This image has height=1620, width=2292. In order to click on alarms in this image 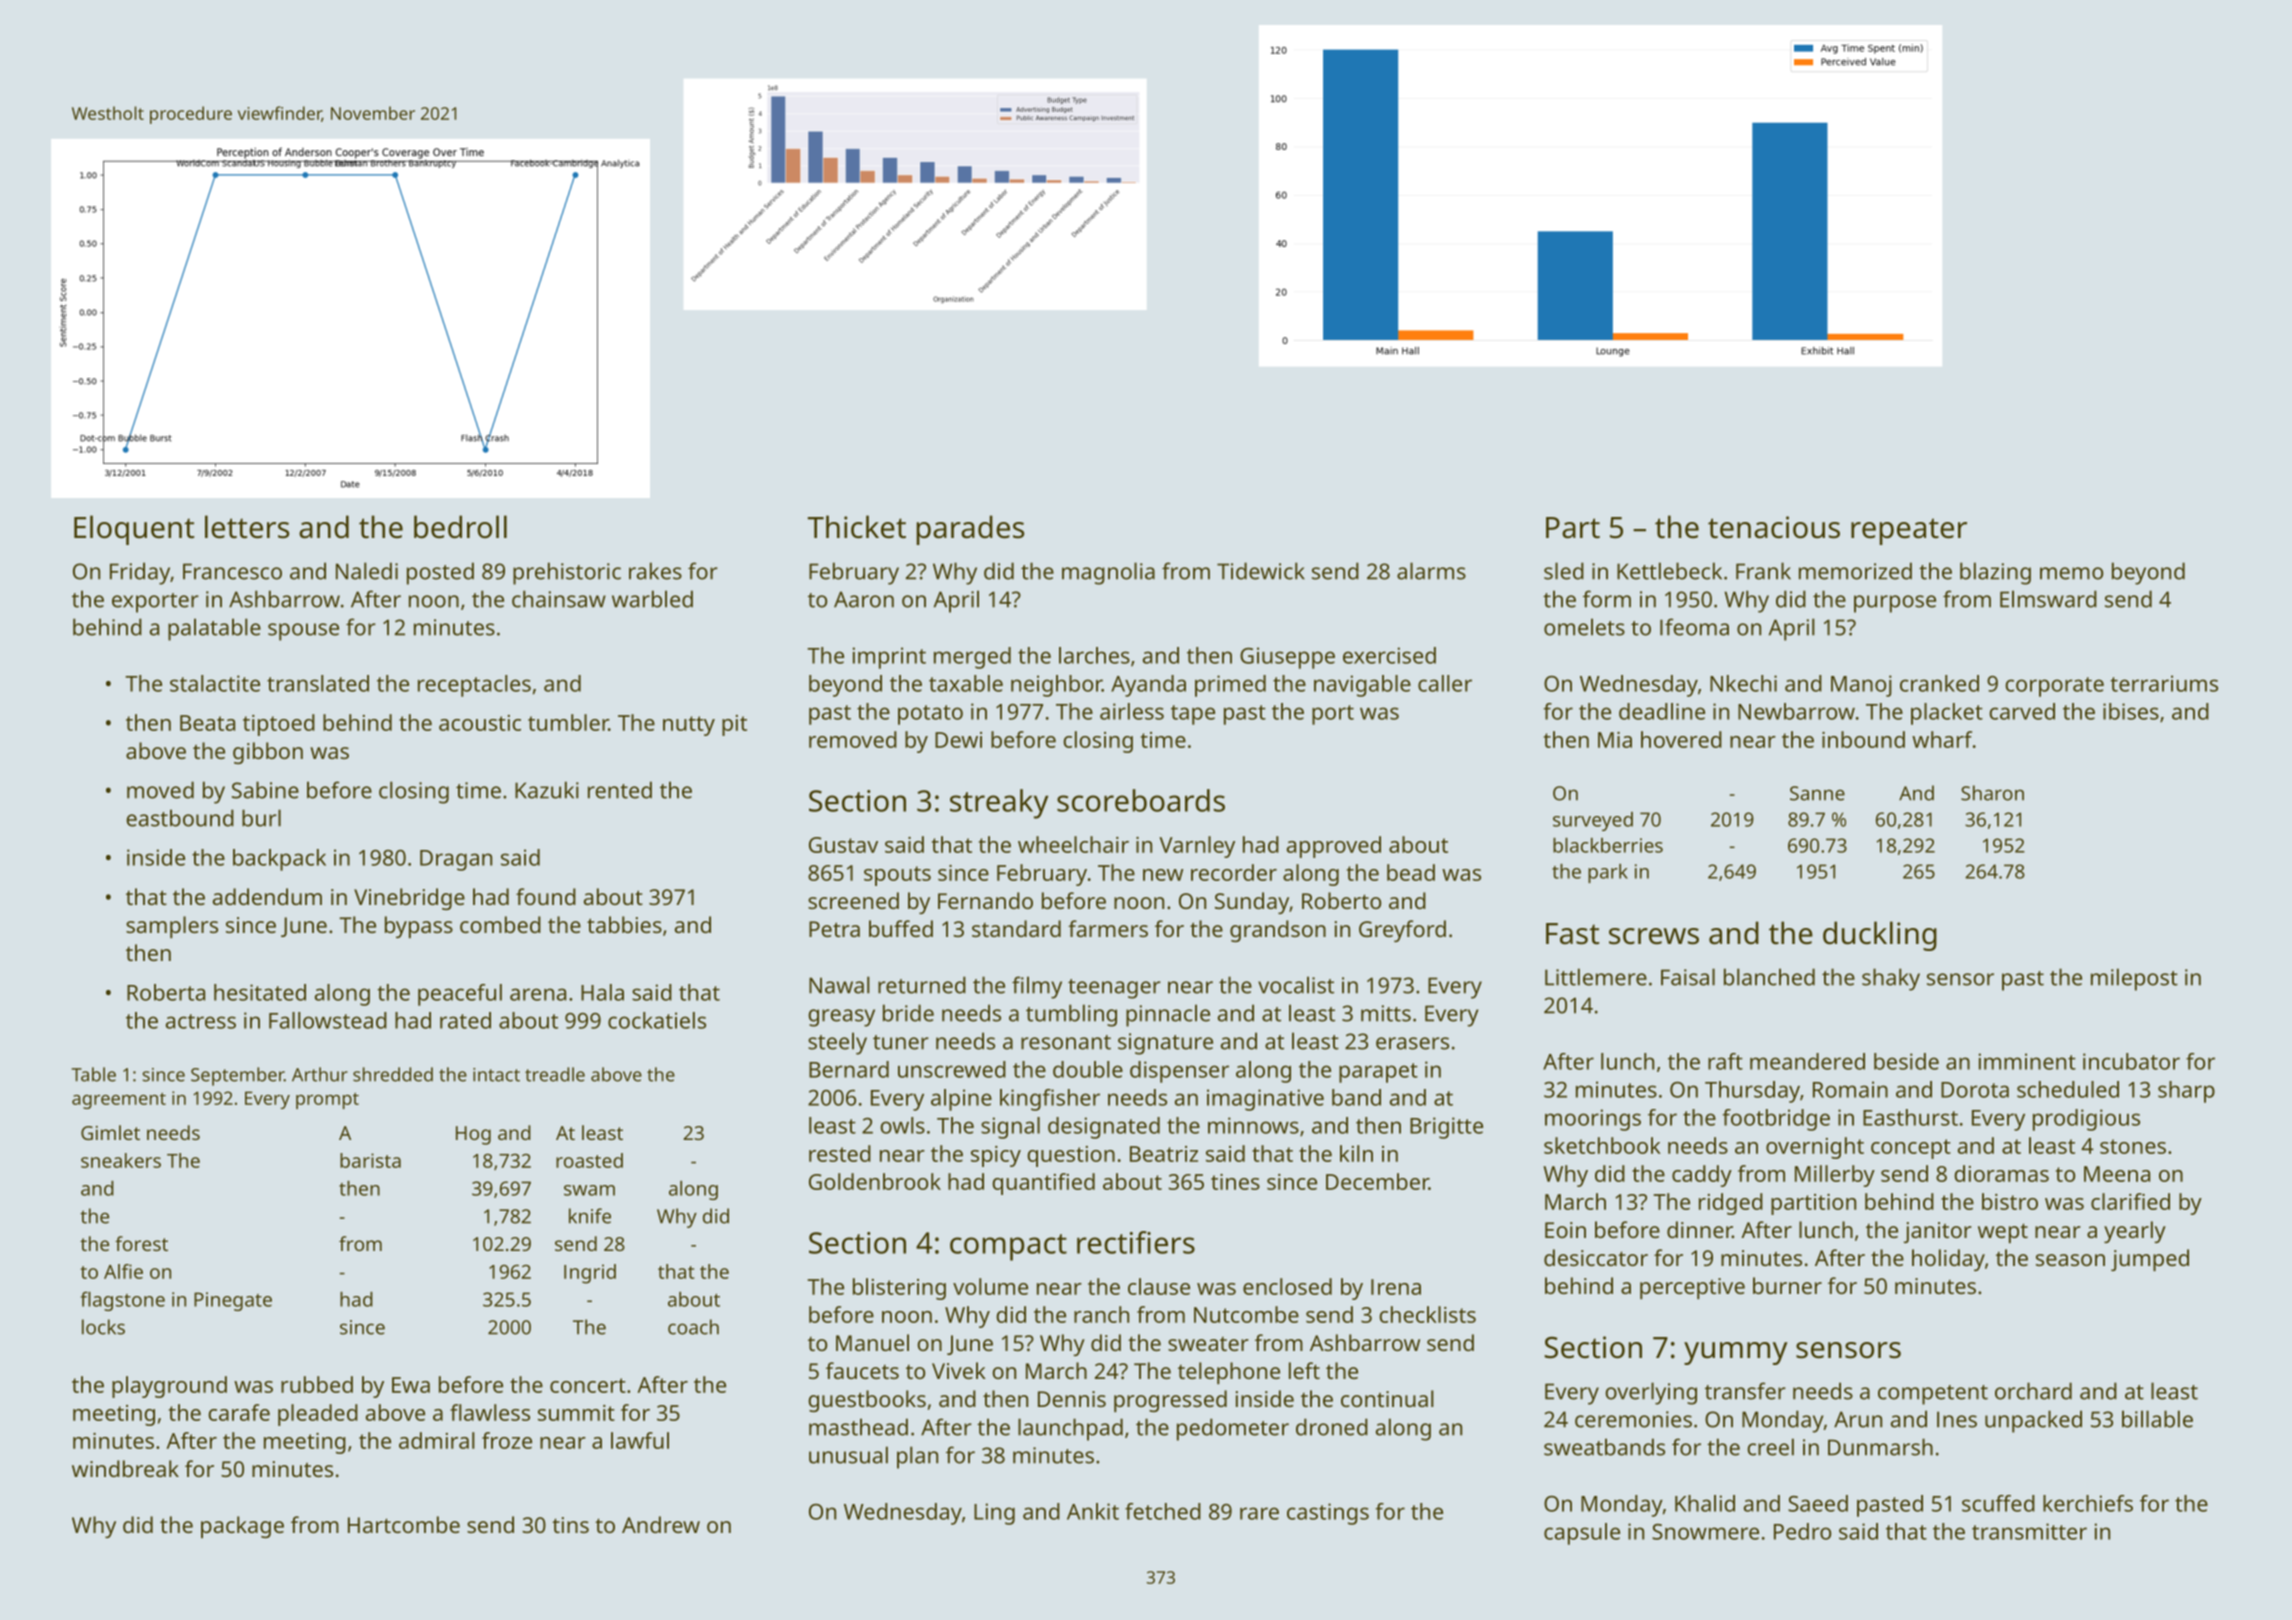, I will do `click(1431, 571)`.
